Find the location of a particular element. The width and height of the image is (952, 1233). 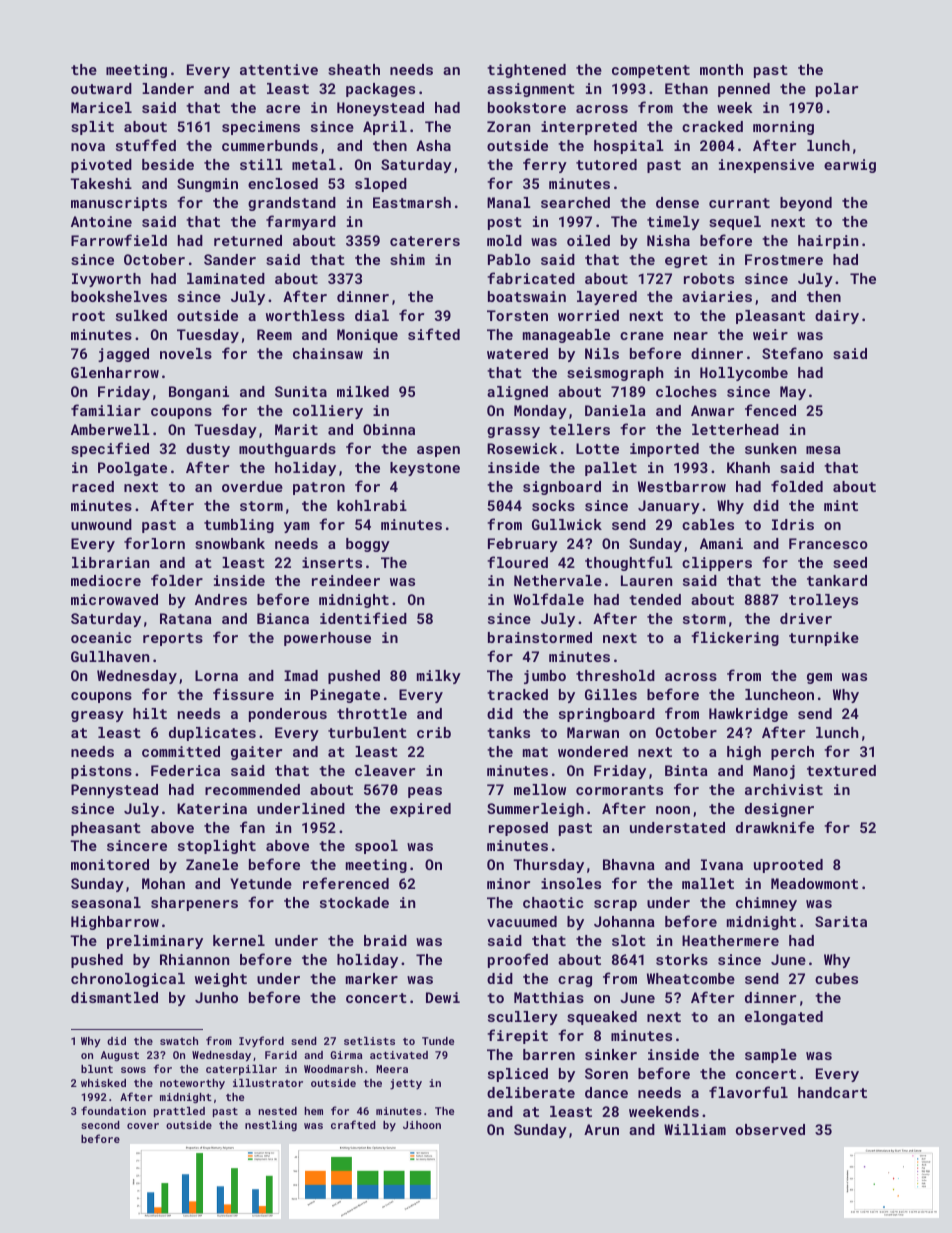

Hawkridge is located at coordinates (748, 715).
